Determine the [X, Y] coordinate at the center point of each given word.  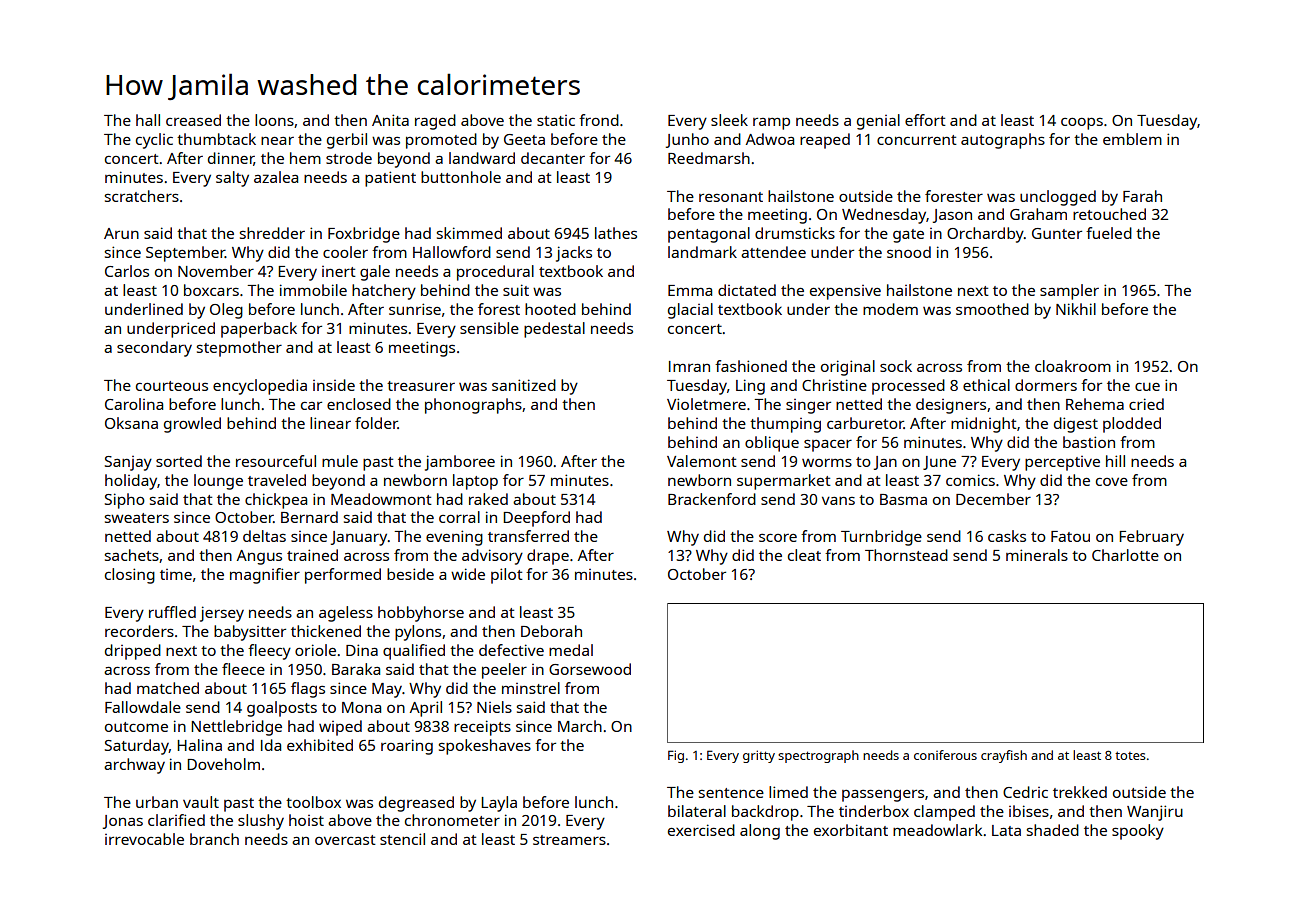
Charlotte [1125, 555]
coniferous [945, 755]
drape [548, 557]
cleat [804, 555]
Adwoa [770, 139]
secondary [154, 349]
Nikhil [1076, 309]
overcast [345, 840]
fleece [243, 669]
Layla [499, 804]
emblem [1132, 139]
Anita [390, 120]
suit [516, 290]
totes [1130, 755]
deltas [264, 536]
